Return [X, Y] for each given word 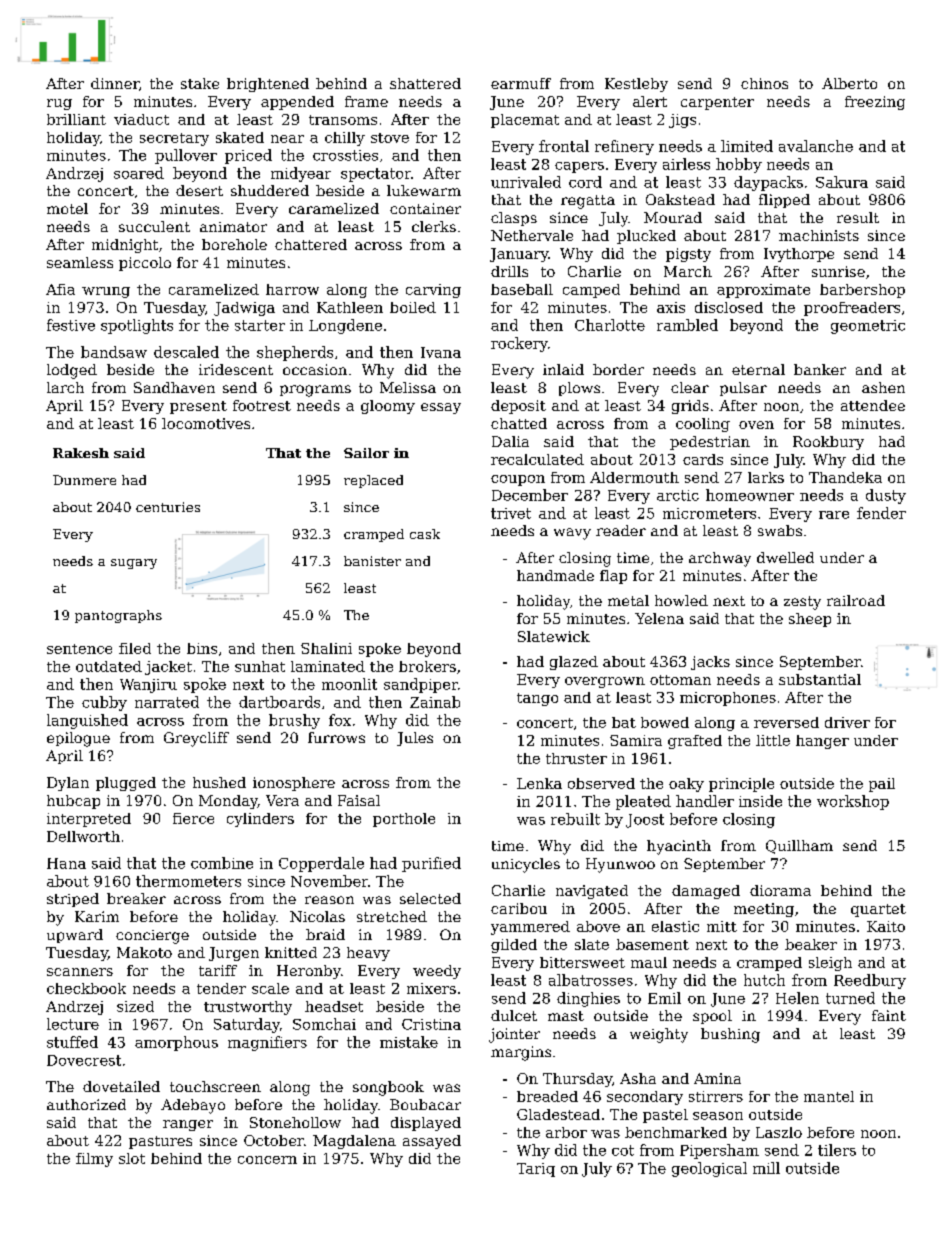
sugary [134, 564]
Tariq [536, 1170]
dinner [115, 83]
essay [441, 408]
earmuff [521, 83]
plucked [646, 237]
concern [267, 1160]
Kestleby [636, 85]
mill [766, 1168]
